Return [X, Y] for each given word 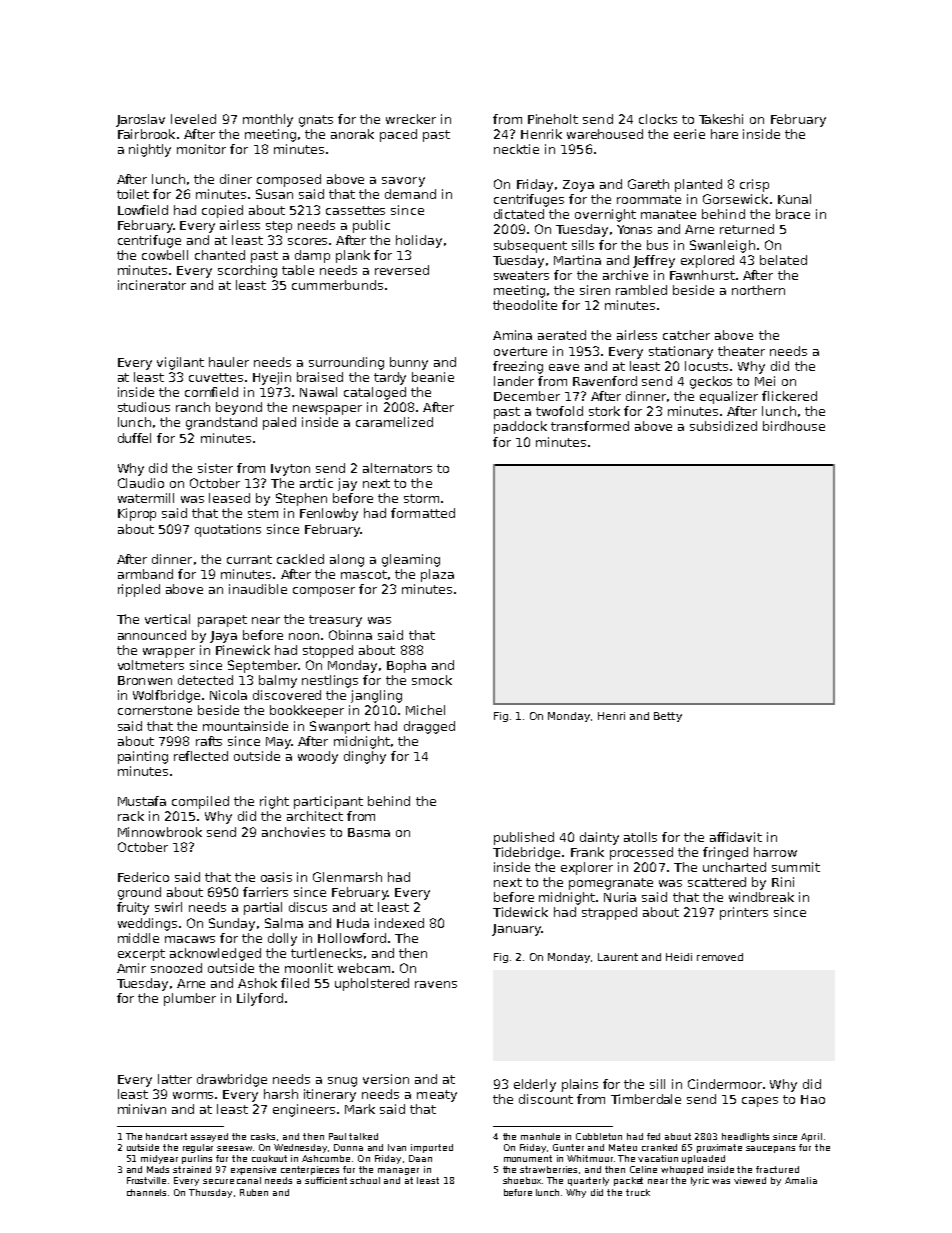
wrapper [169, 653]
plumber [190, 999]
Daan [420, 1158]
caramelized [394, 422]
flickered [789, 396]
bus [657, 245]
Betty [668, 717]
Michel [425, 710]
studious [144, 407]
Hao [813, 1099]
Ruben [254, 1192]
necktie [516, 149]
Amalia [801, 1180]
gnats [316, 121]
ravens [436, 984]
